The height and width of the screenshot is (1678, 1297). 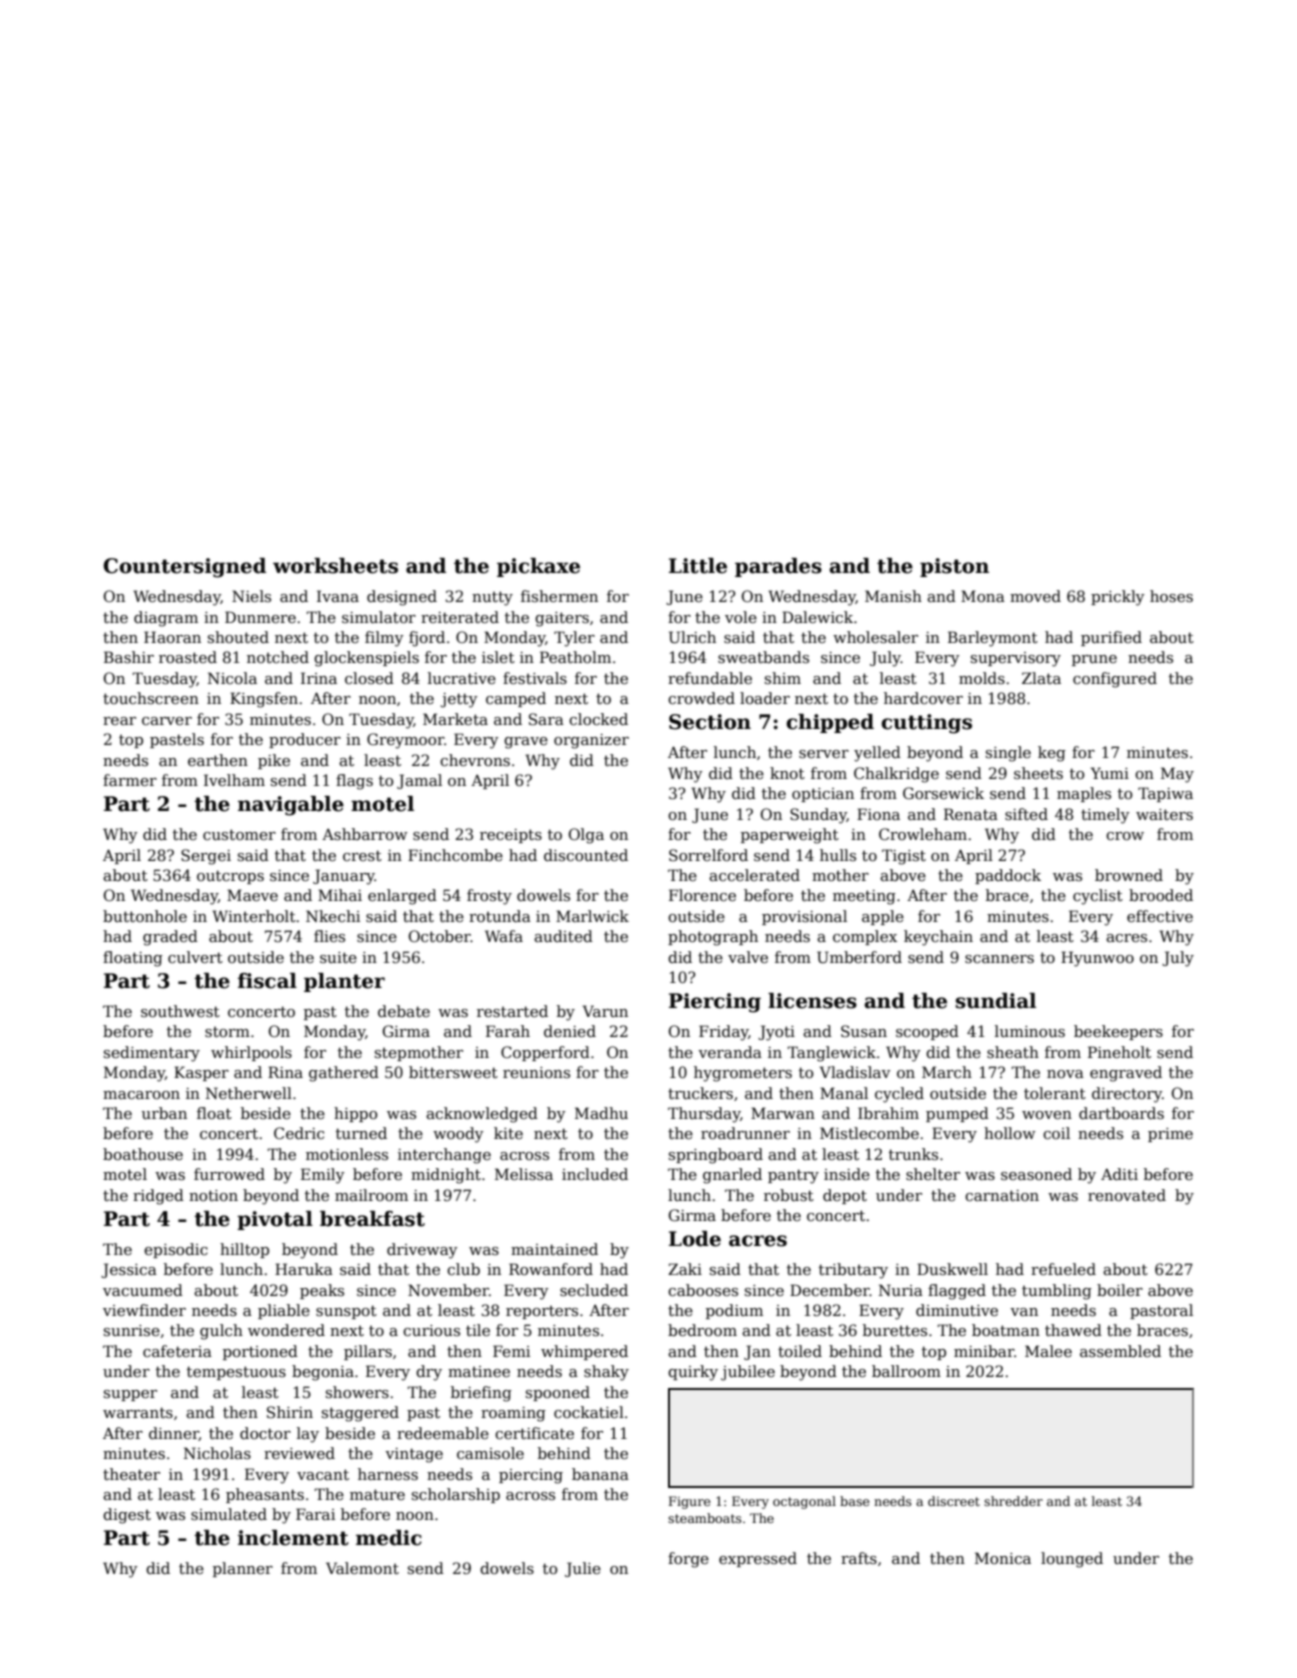 What do you see at coordinates (243, 1569) in the screenshot?
I see `planner` at bounding box center [243, 1569].
